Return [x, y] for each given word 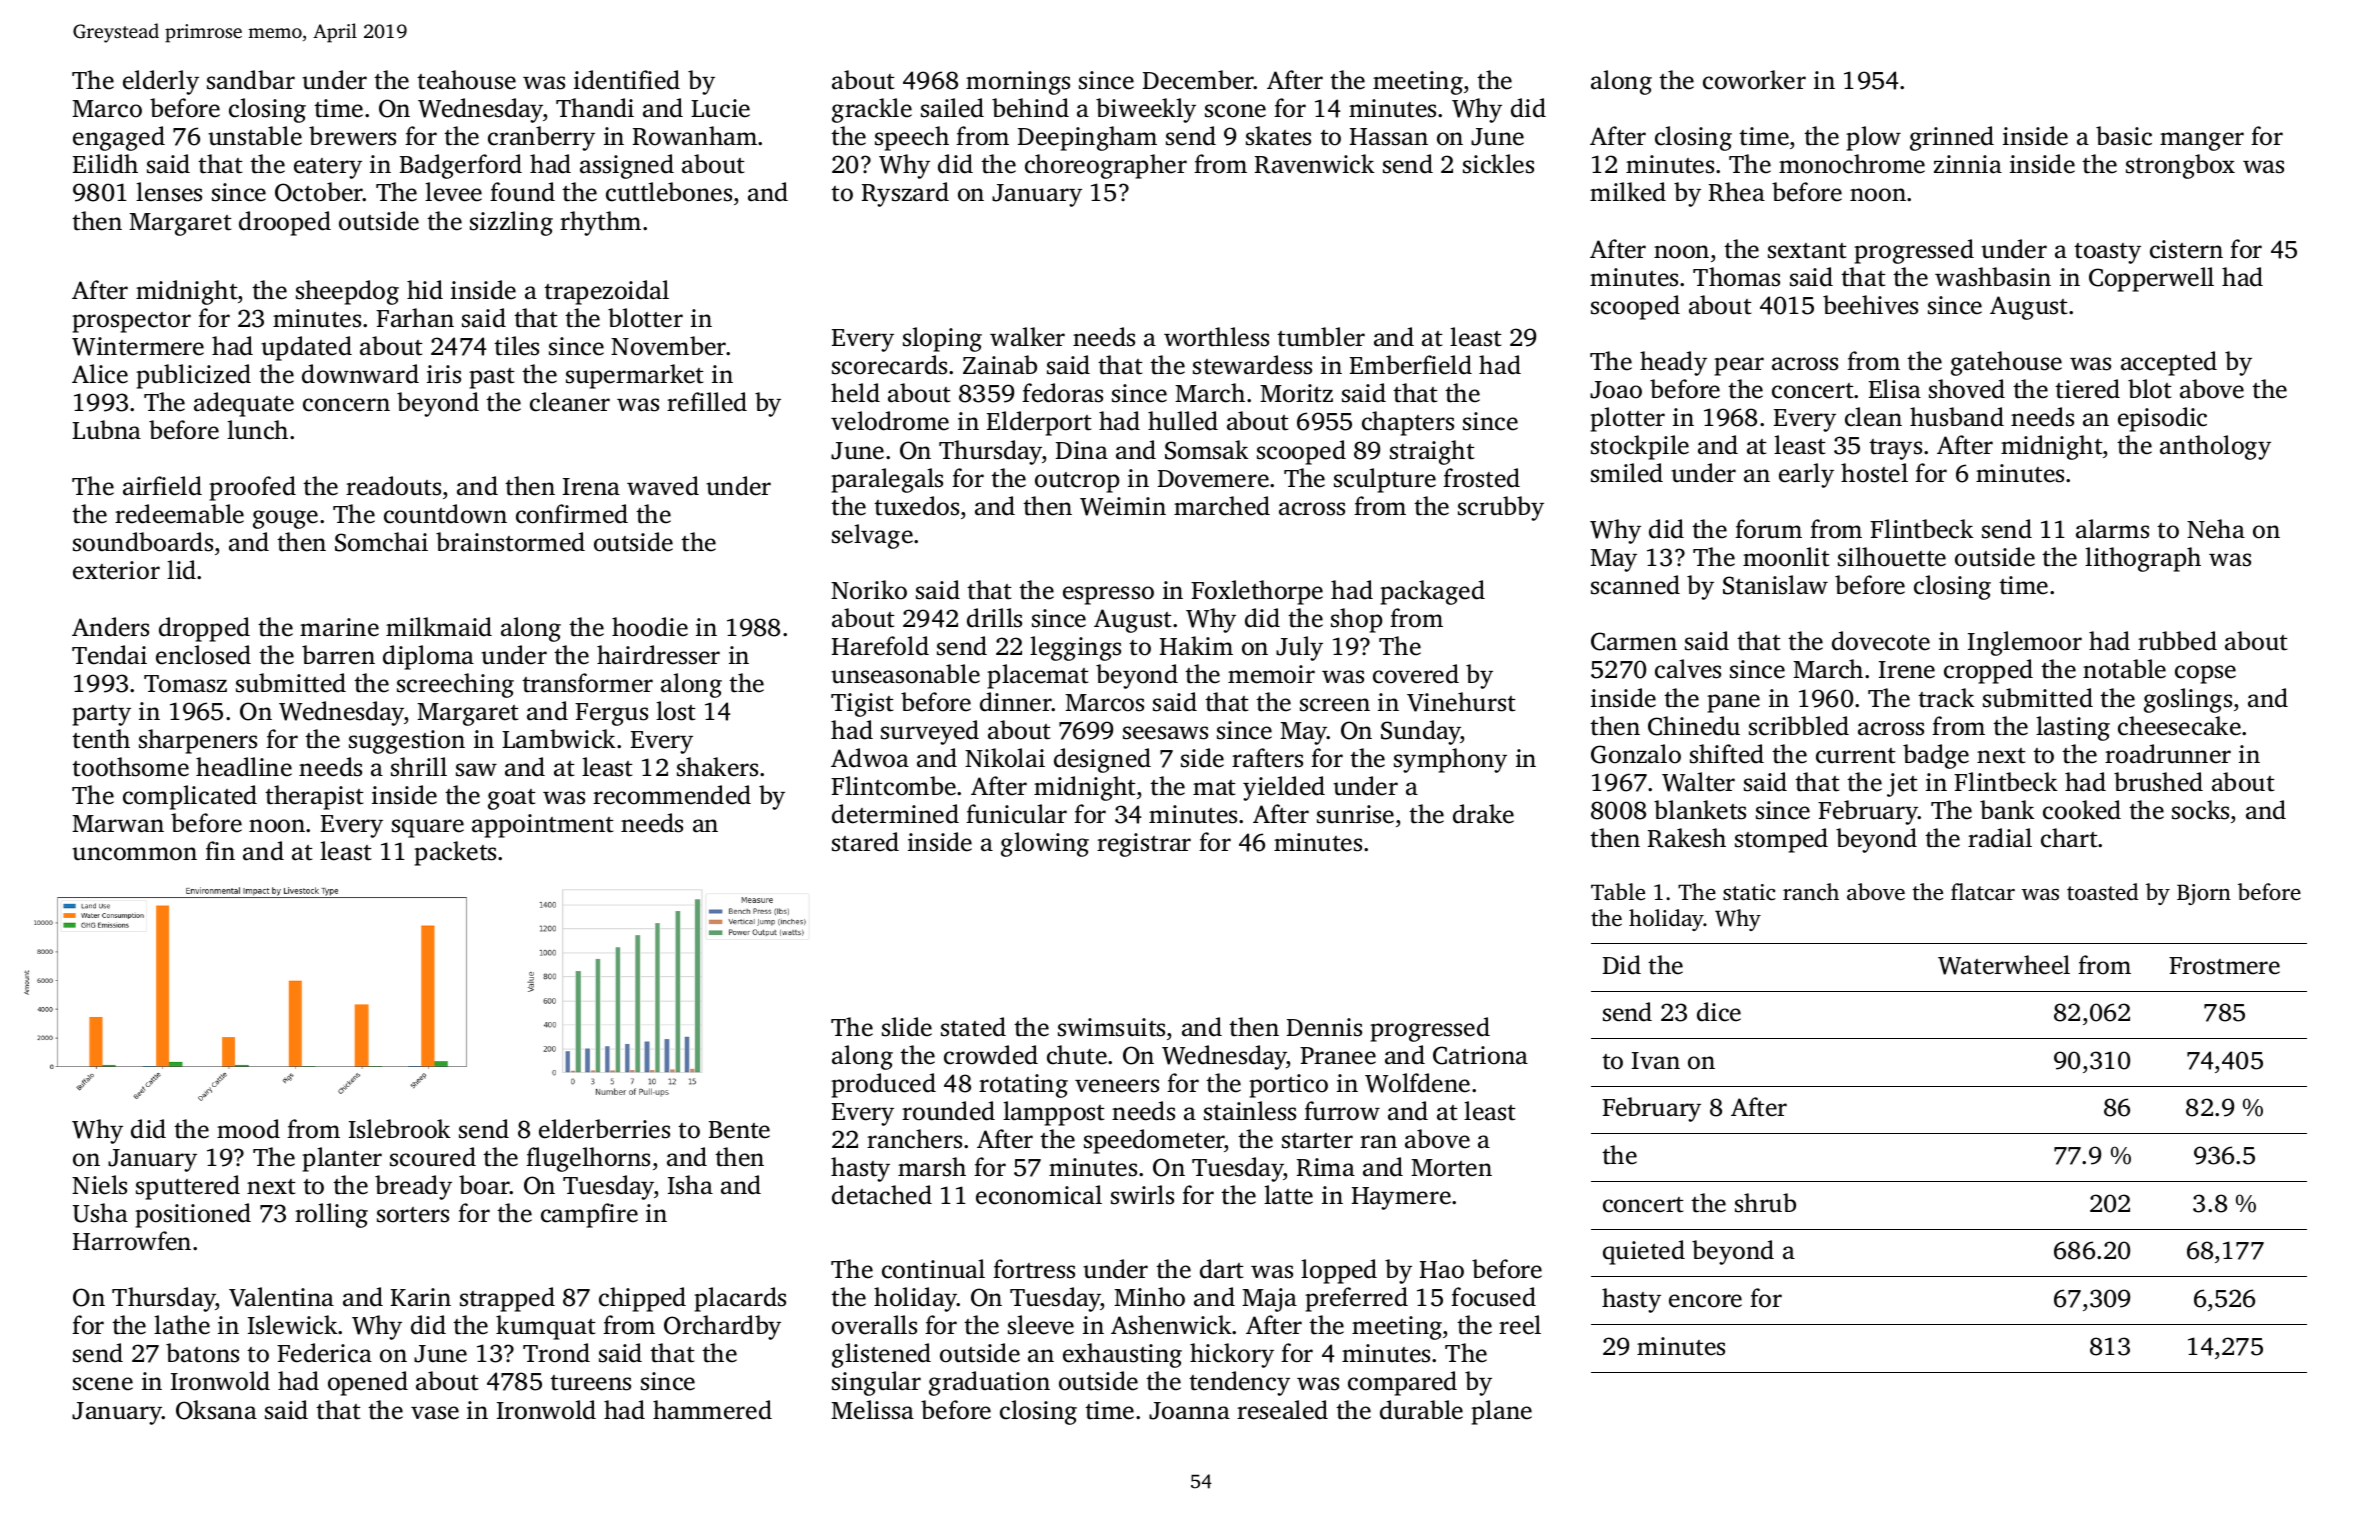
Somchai [381, 542]
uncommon [134, 854]
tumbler [1321, 337]
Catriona [1480, 1055]
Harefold [880, 646]
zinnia [1968, 164]
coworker [1754, 80]
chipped [642, 1299]
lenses [169, 192]
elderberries [604, 1129]
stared [865, 842]
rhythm [600, 223]
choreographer [1106, 166]
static [1749, 892]
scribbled [1799, 726]
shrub [1765, 1203]
